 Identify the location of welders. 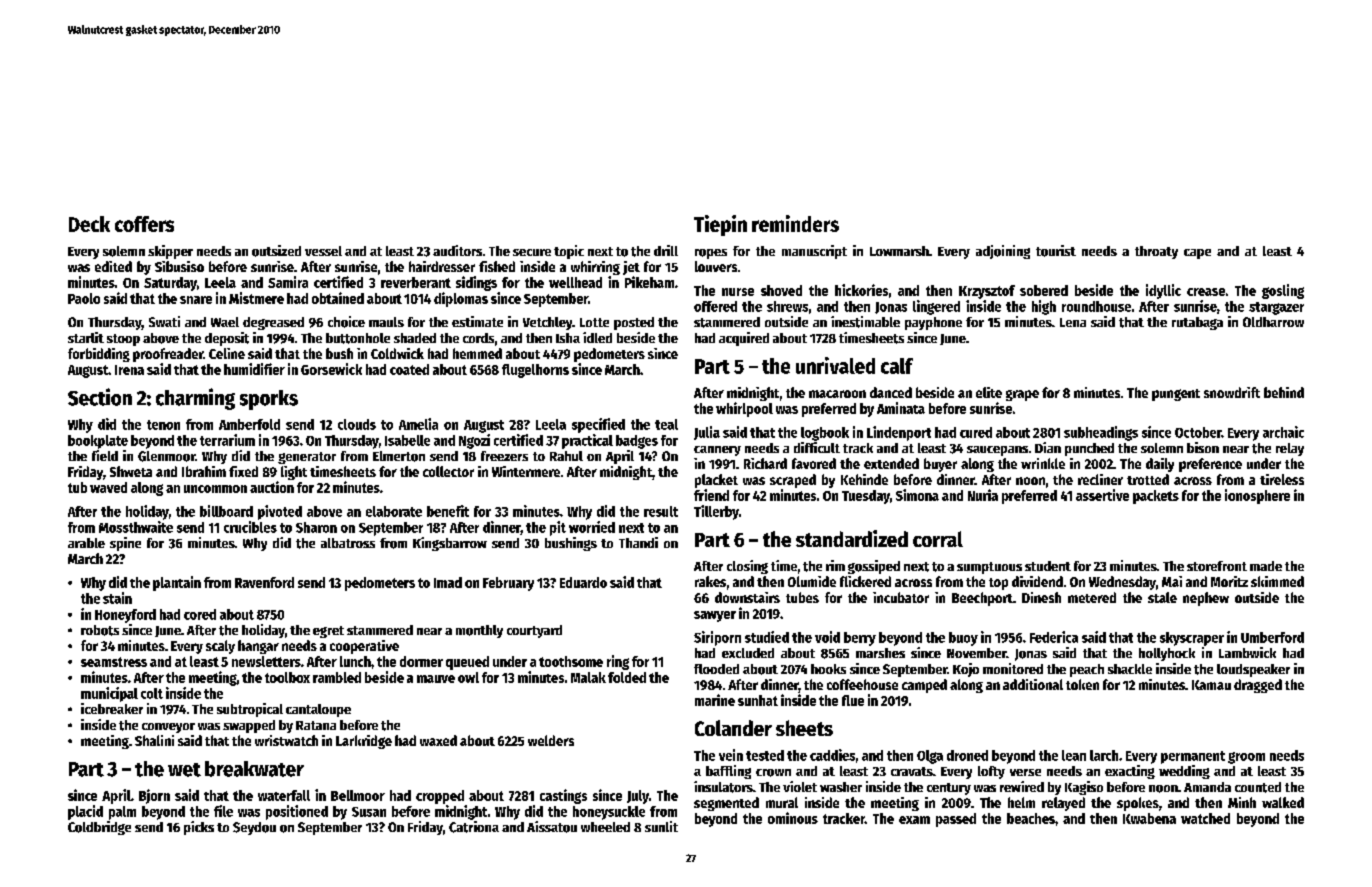
(551, 740).
